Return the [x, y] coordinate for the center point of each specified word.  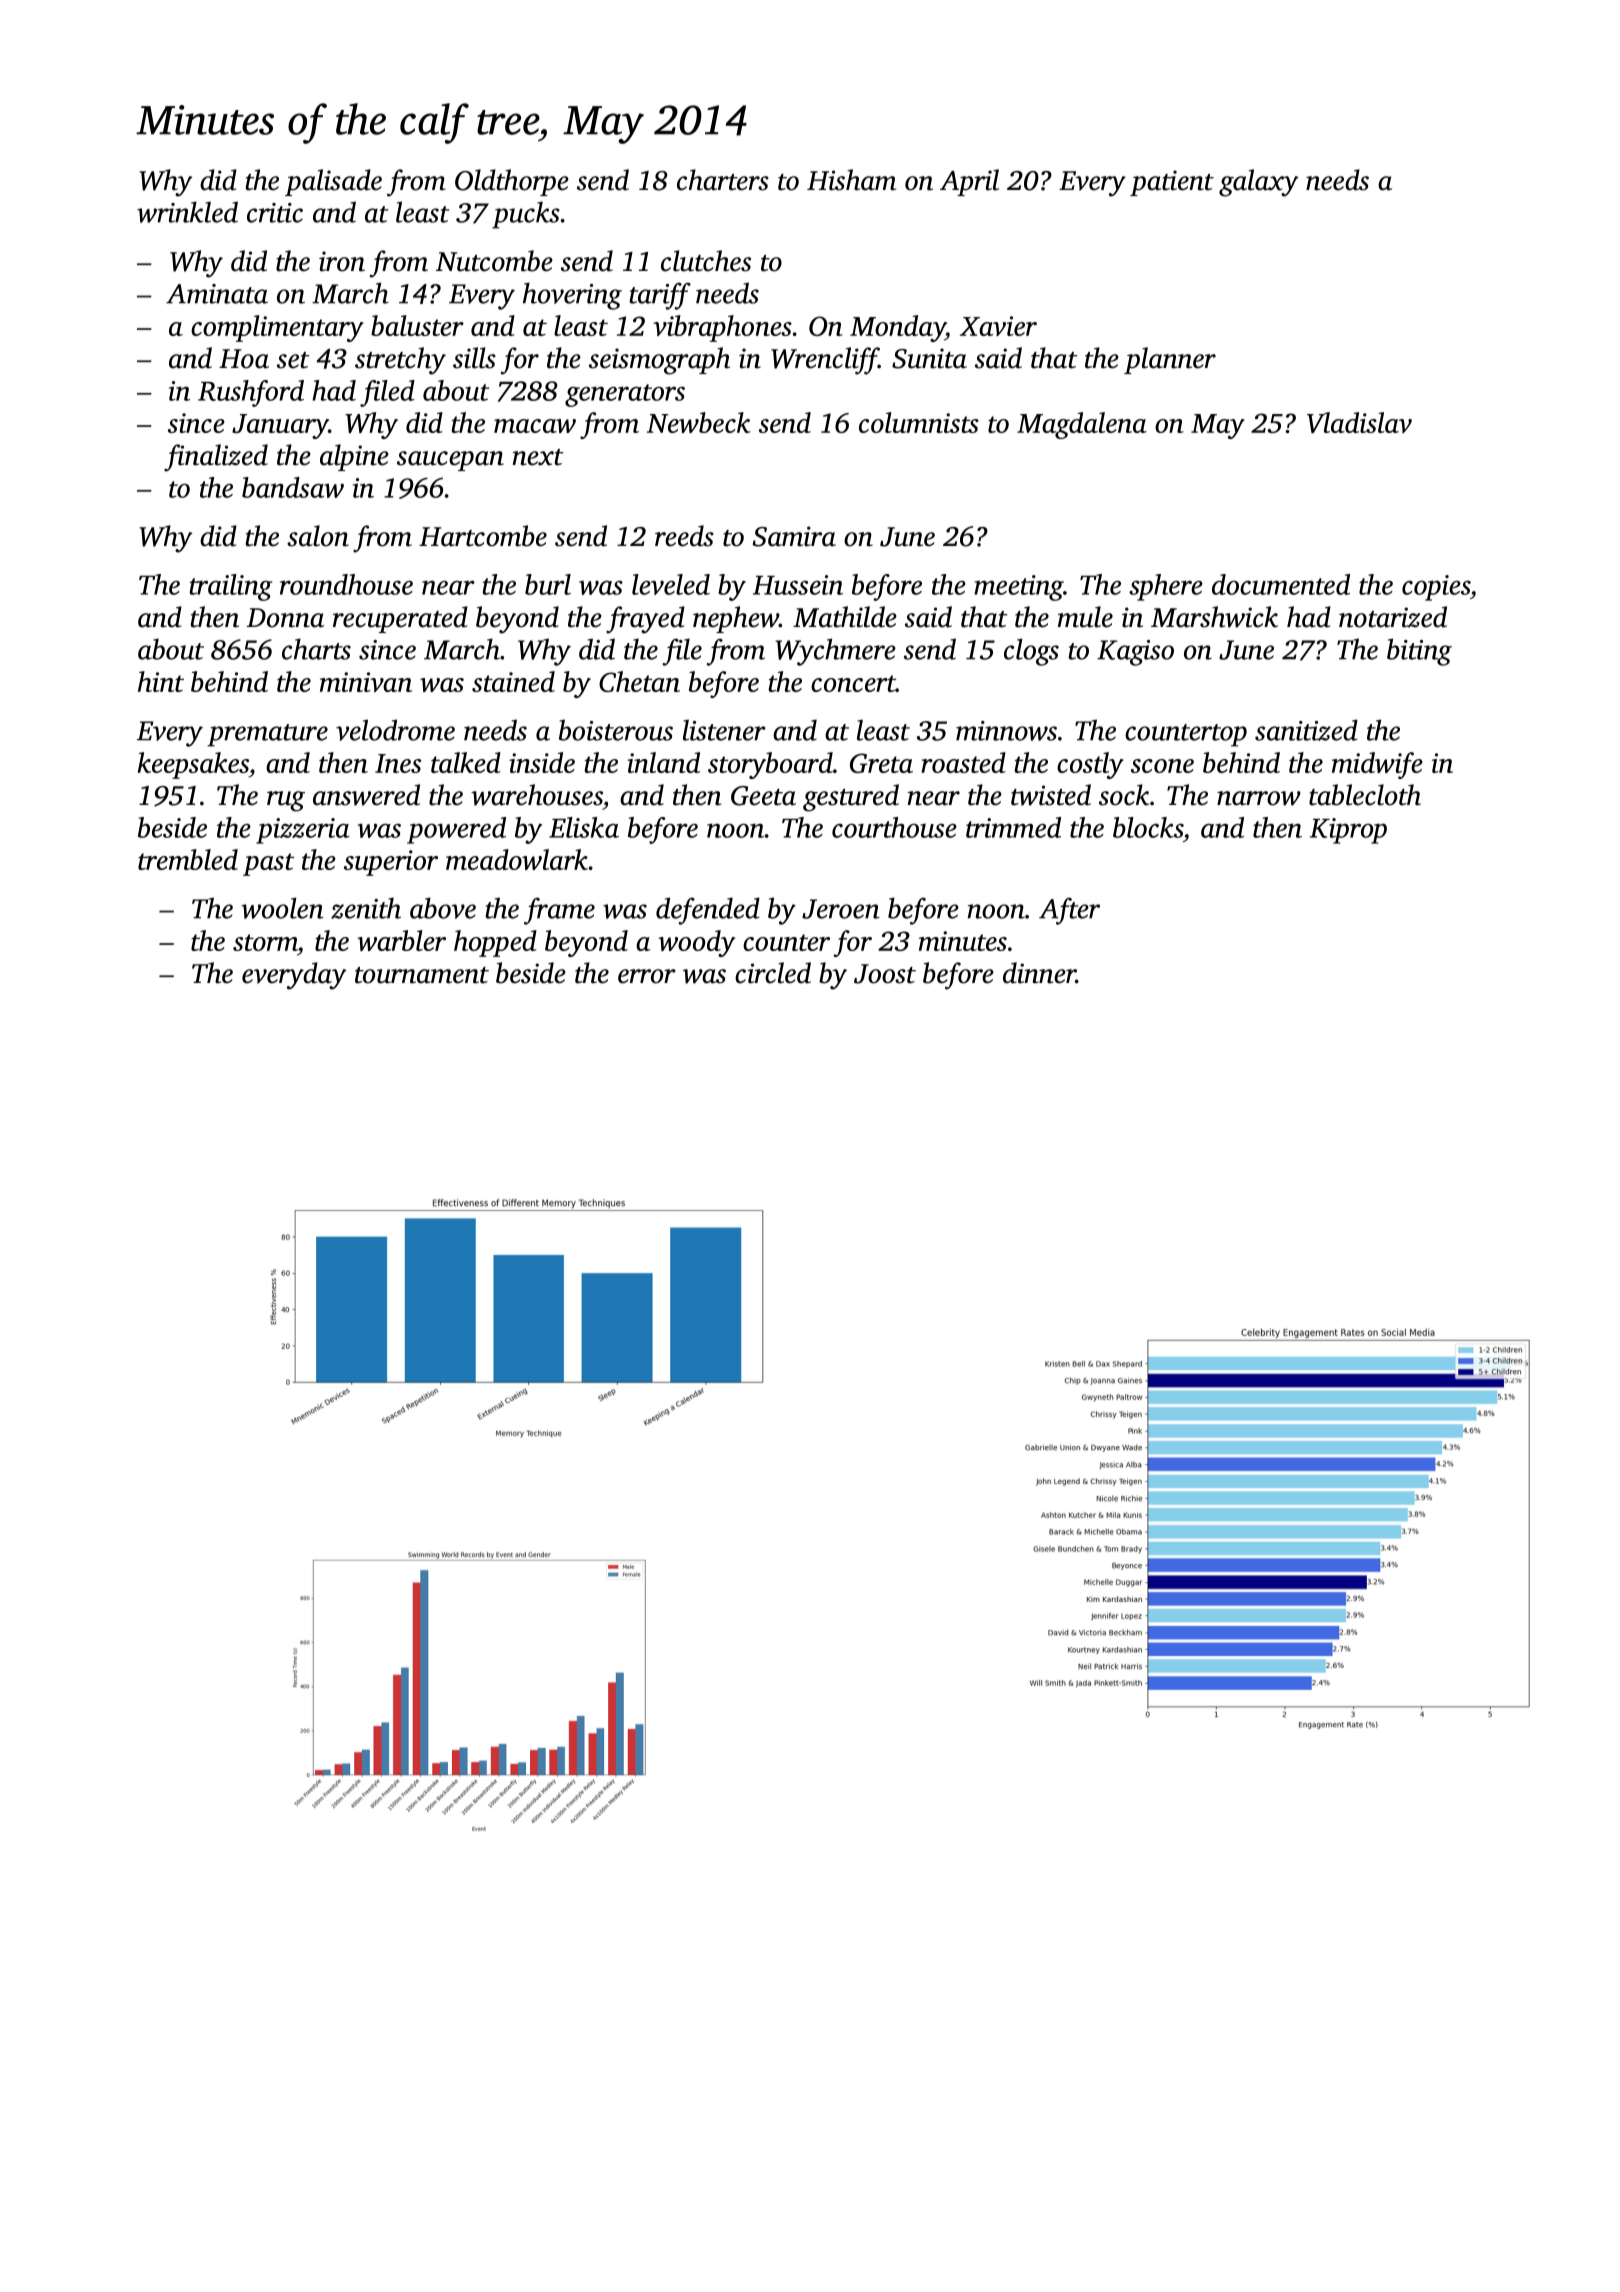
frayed [645, 620]
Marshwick [1214, 617]
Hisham [851, 180]
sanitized [1306, 730]
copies [1436, 588]
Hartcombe [483, 536]
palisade [333, 182]
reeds [684, 536]
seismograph [659, 361]
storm [265, 942]
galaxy [1259, 183]
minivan [366, 682]
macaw [535, 426]
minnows [1006, 731]
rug [286, 801]
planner [1170, 360]
